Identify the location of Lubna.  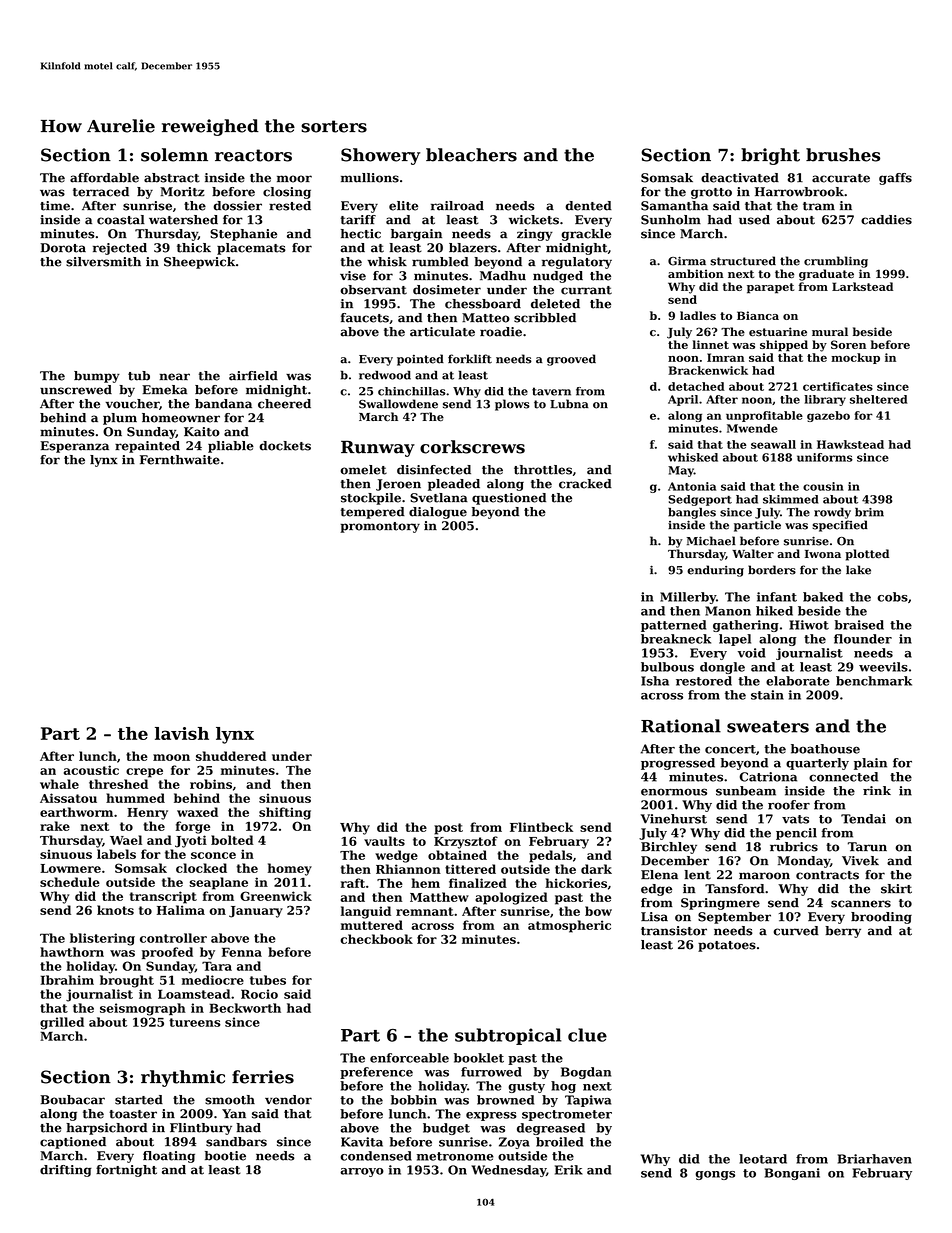
(569, 404).
